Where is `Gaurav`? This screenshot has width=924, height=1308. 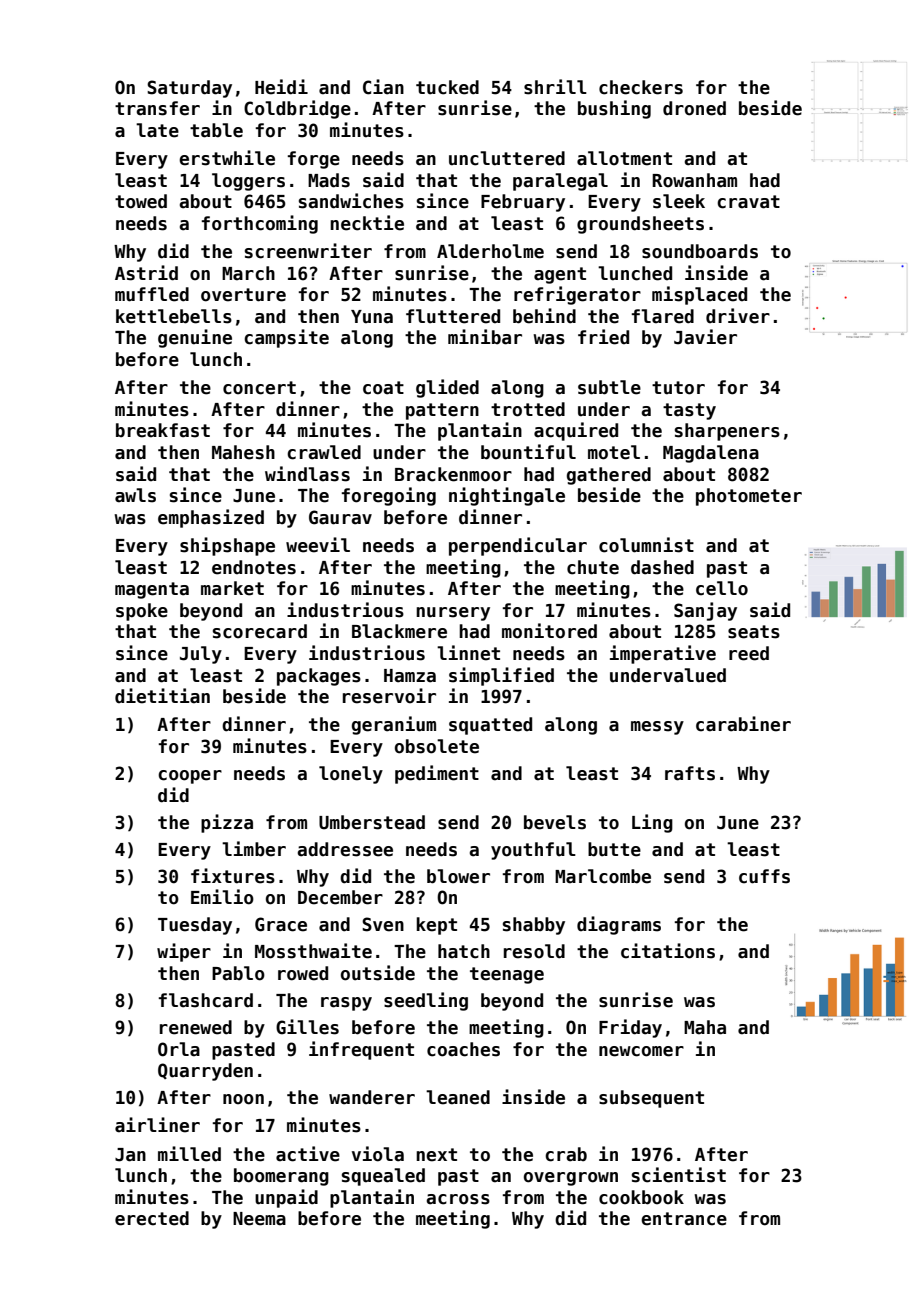 Gaurav is located at coordinates (340, 517).
